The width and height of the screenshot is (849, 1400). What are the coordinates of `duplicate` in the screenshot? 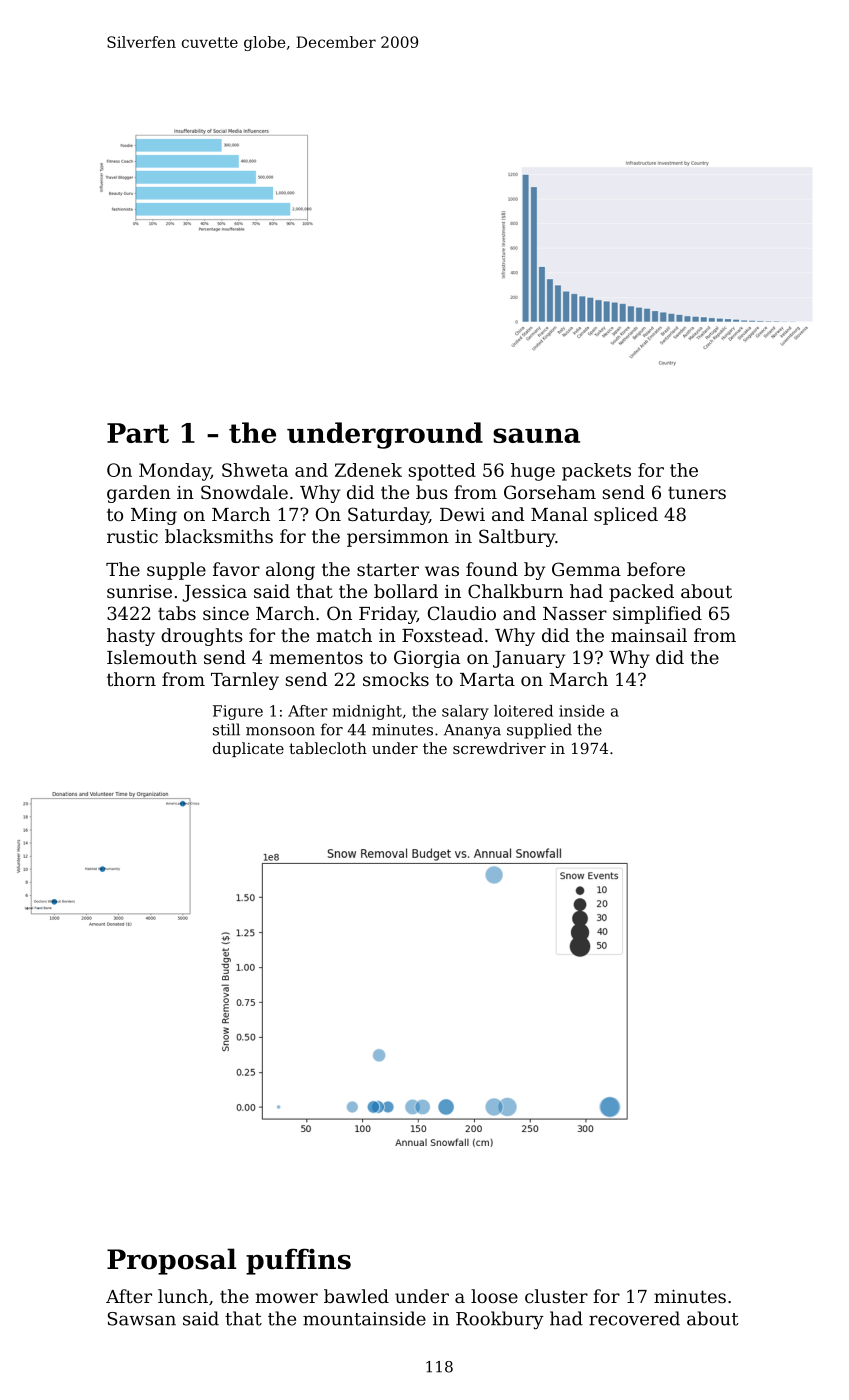 It's located at (248, 749).
